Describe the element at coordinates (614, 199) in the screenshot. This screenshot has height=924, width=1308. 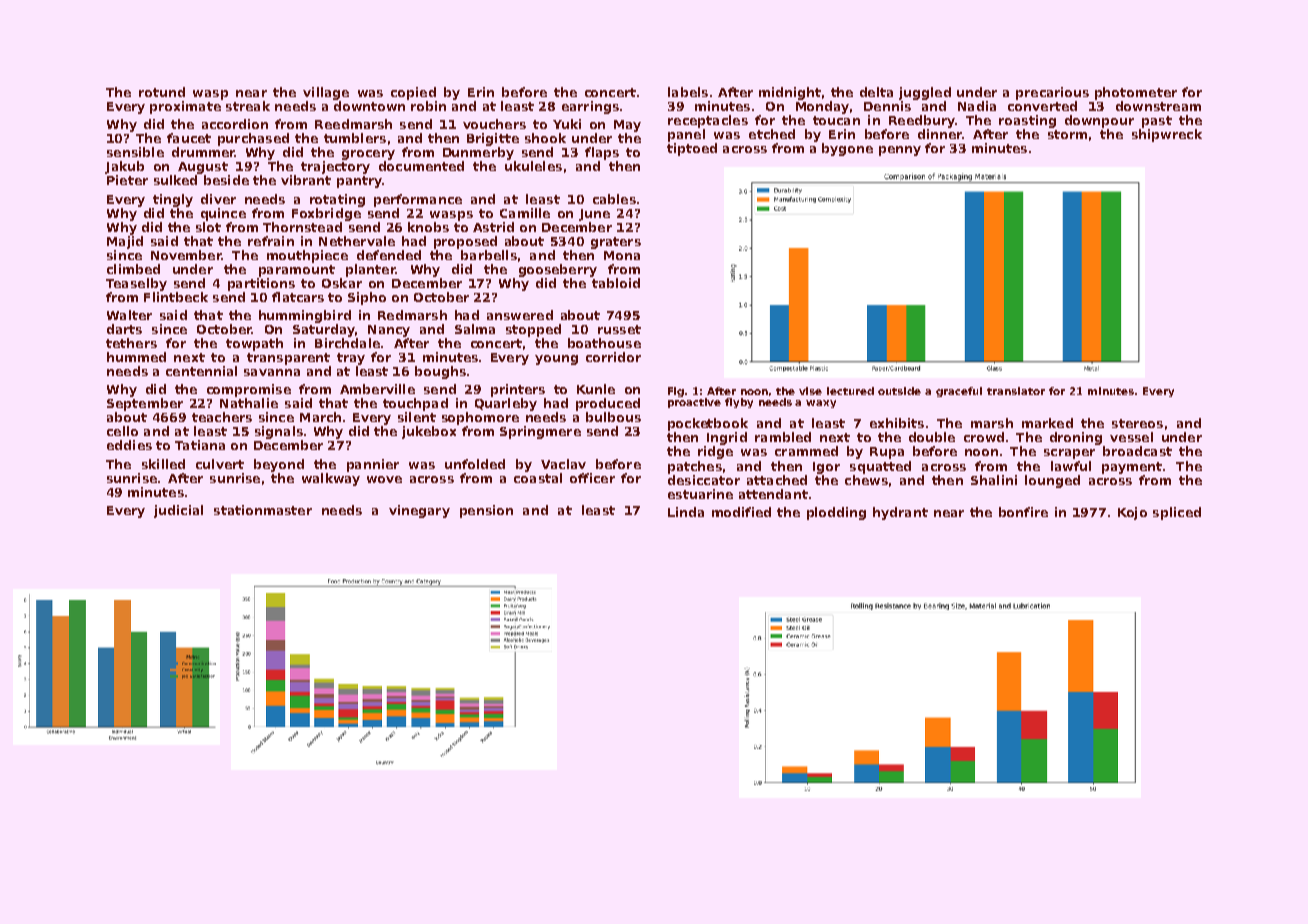
I see `cables` at that location.
